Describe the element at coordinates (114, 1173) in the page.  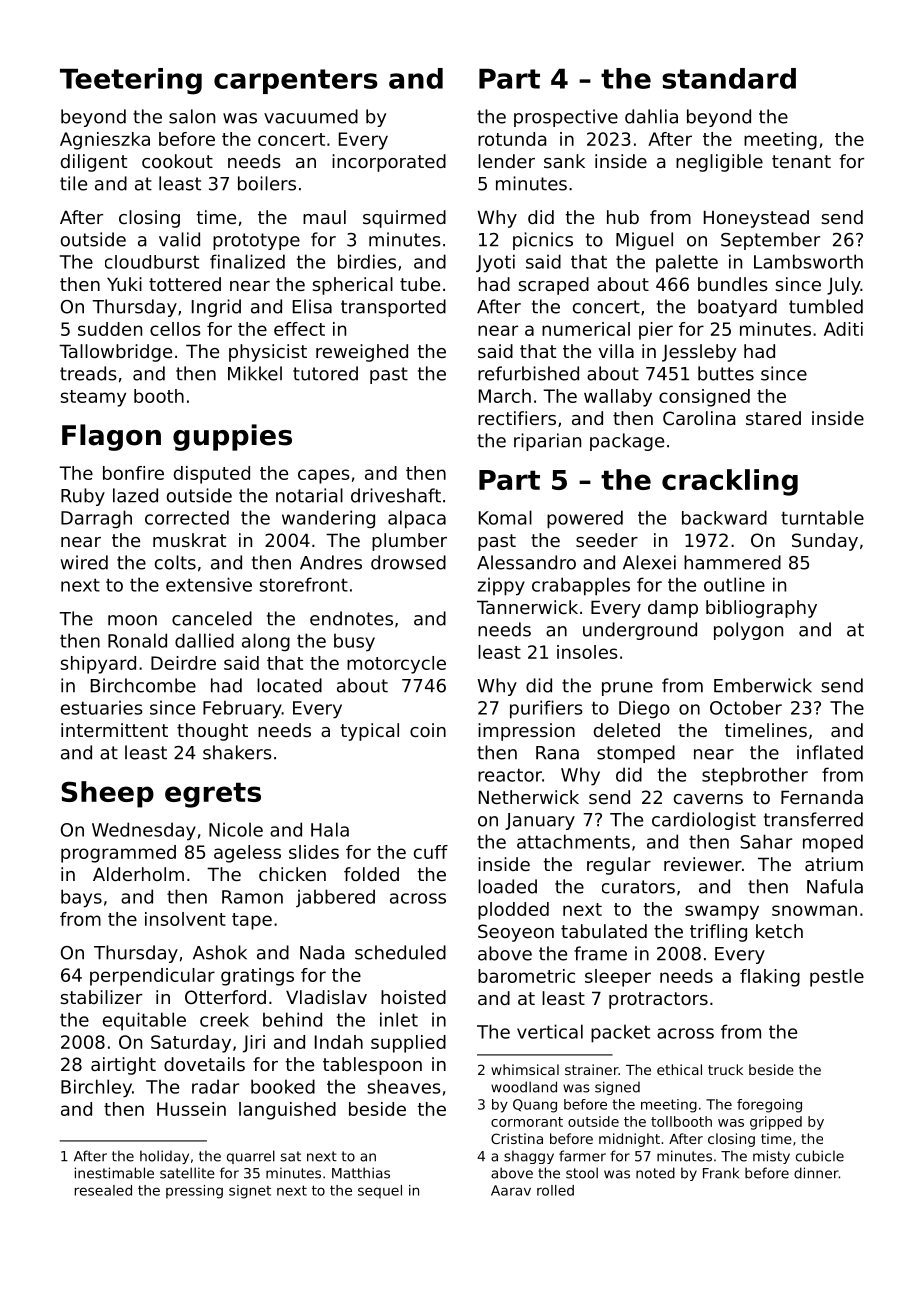
I see `inestimable` at that location.
